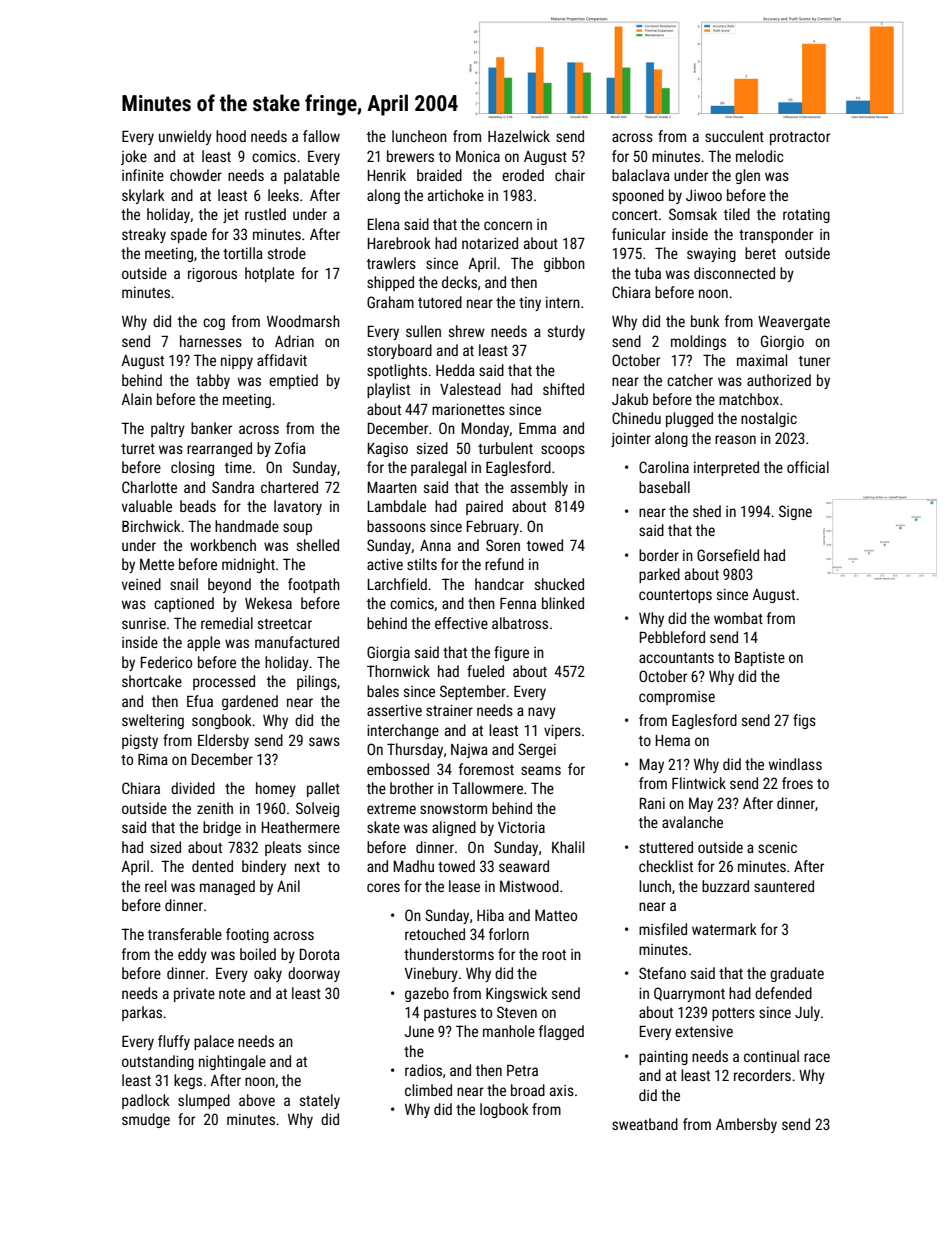 The image size is (952, 1233). What do you see at coordinates (519, 136) in the document?
I see `Hazelwick` at bounding box center [519, 136].
